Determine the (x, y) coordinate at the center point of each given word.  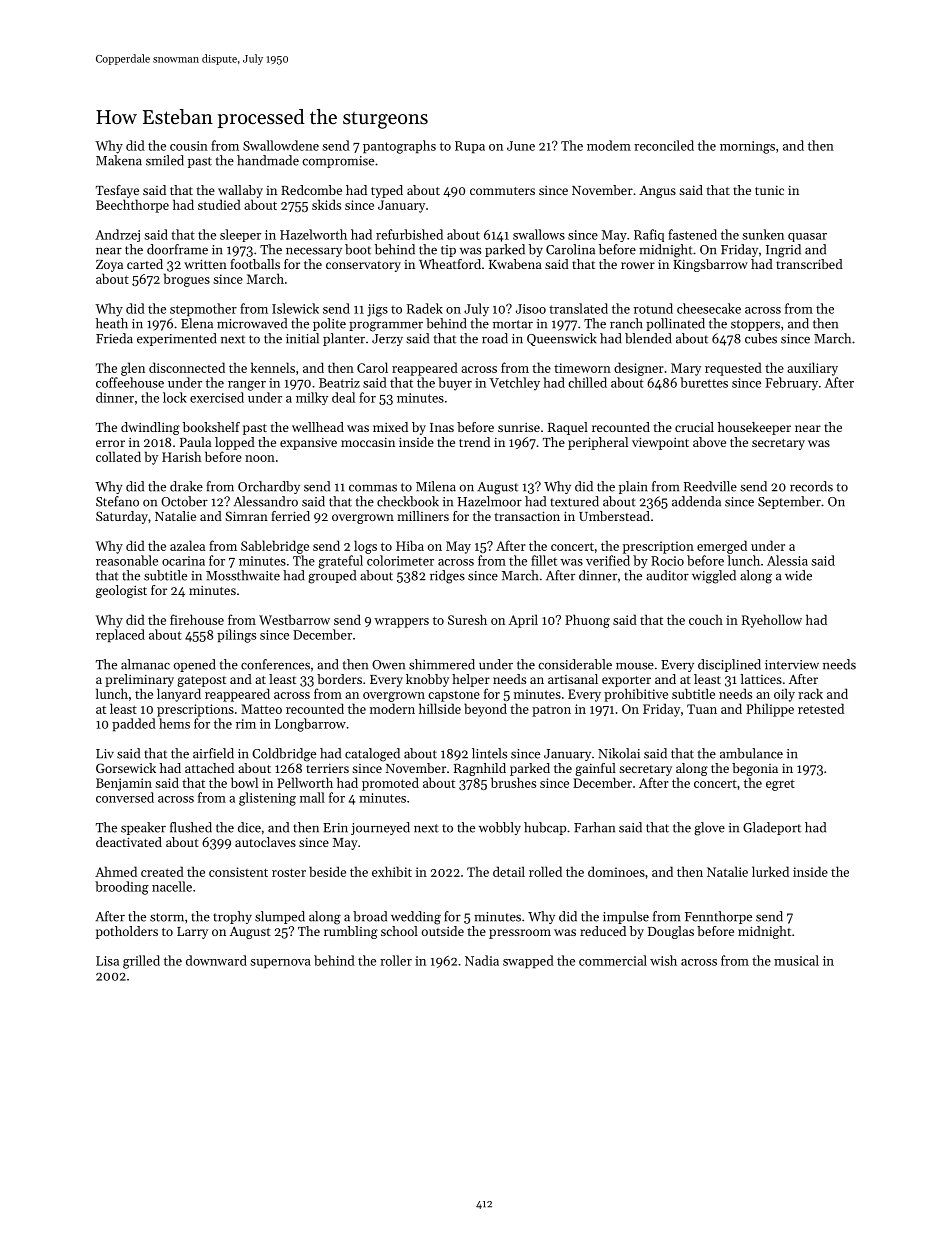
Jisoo (531, 309)
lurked (770, 871)
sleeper (240, 235)
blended (648, 338)
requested (733, 369)
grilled (141, 962)
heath (112, 323)
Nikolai (619, 753)
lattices (761, 679)
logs (365, 547)
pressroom (520, 934)
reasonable (127, 560)
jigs (377, 310)
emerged (722, 547)
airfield (213, 753)
